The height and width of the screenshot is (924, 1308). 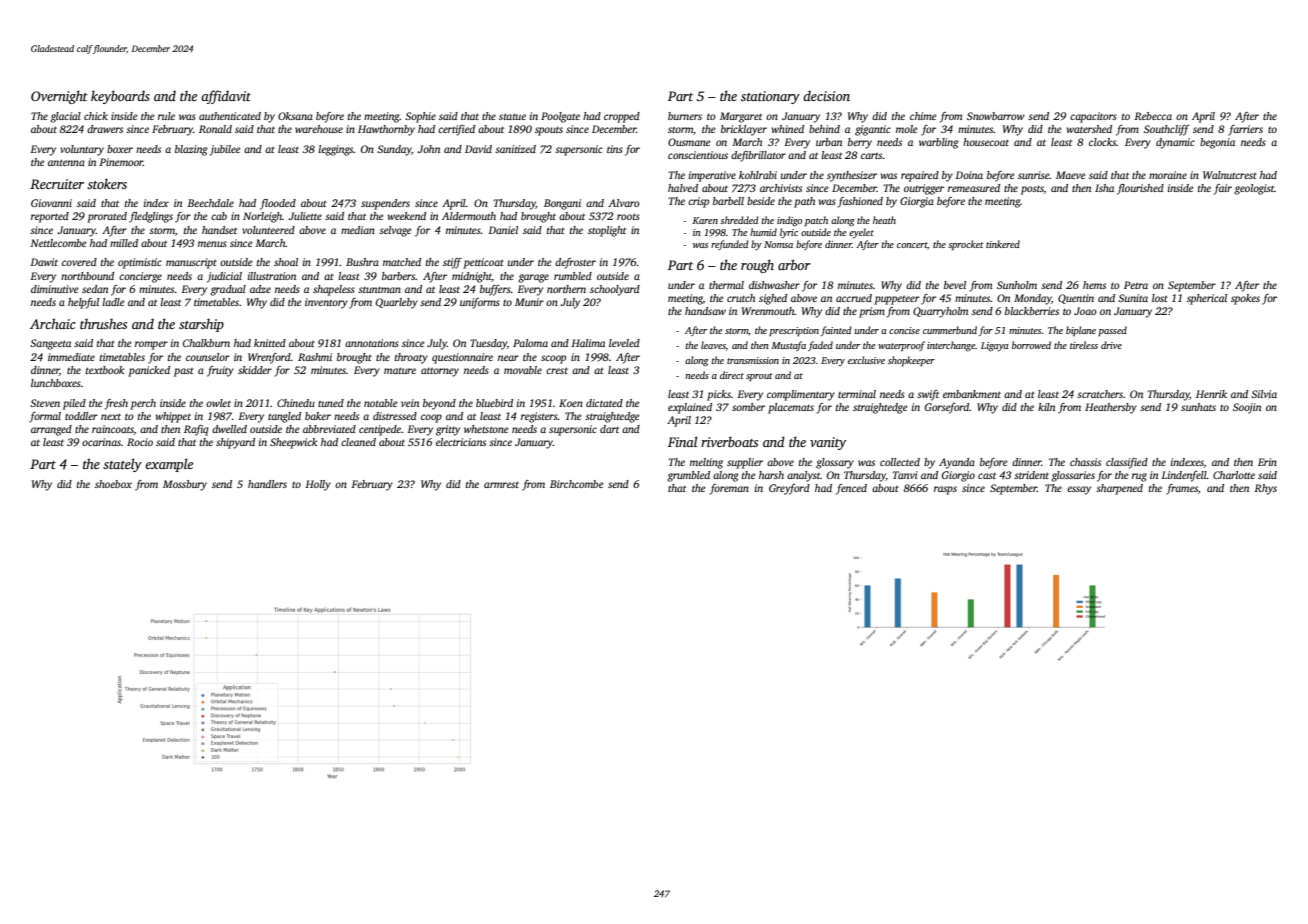 What do you see at coordinates (226, 97) in the screenshot?
I see `affidavit` at bounding box center [226, 97].
